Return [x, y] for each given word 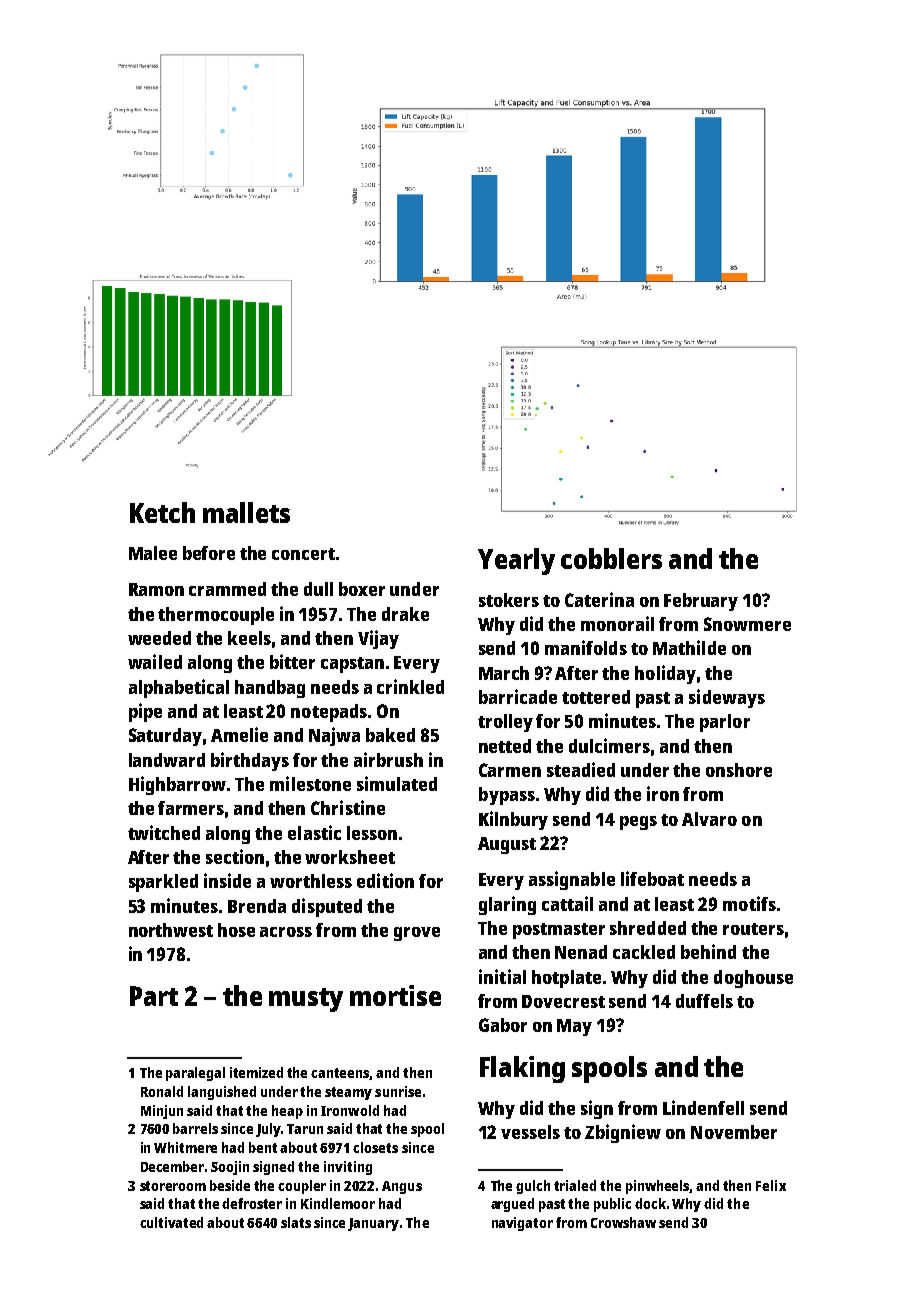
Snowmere [747, 624]
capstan [352, 665]
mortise [395, 995]
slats [296, 1222]
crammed [227, 589]
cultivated [171, 1222]
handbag [270, 689]
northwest [171, 930]
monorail [617, 623]
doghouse [753, 979]
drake [405, 614]
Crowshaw [623, 1222]
